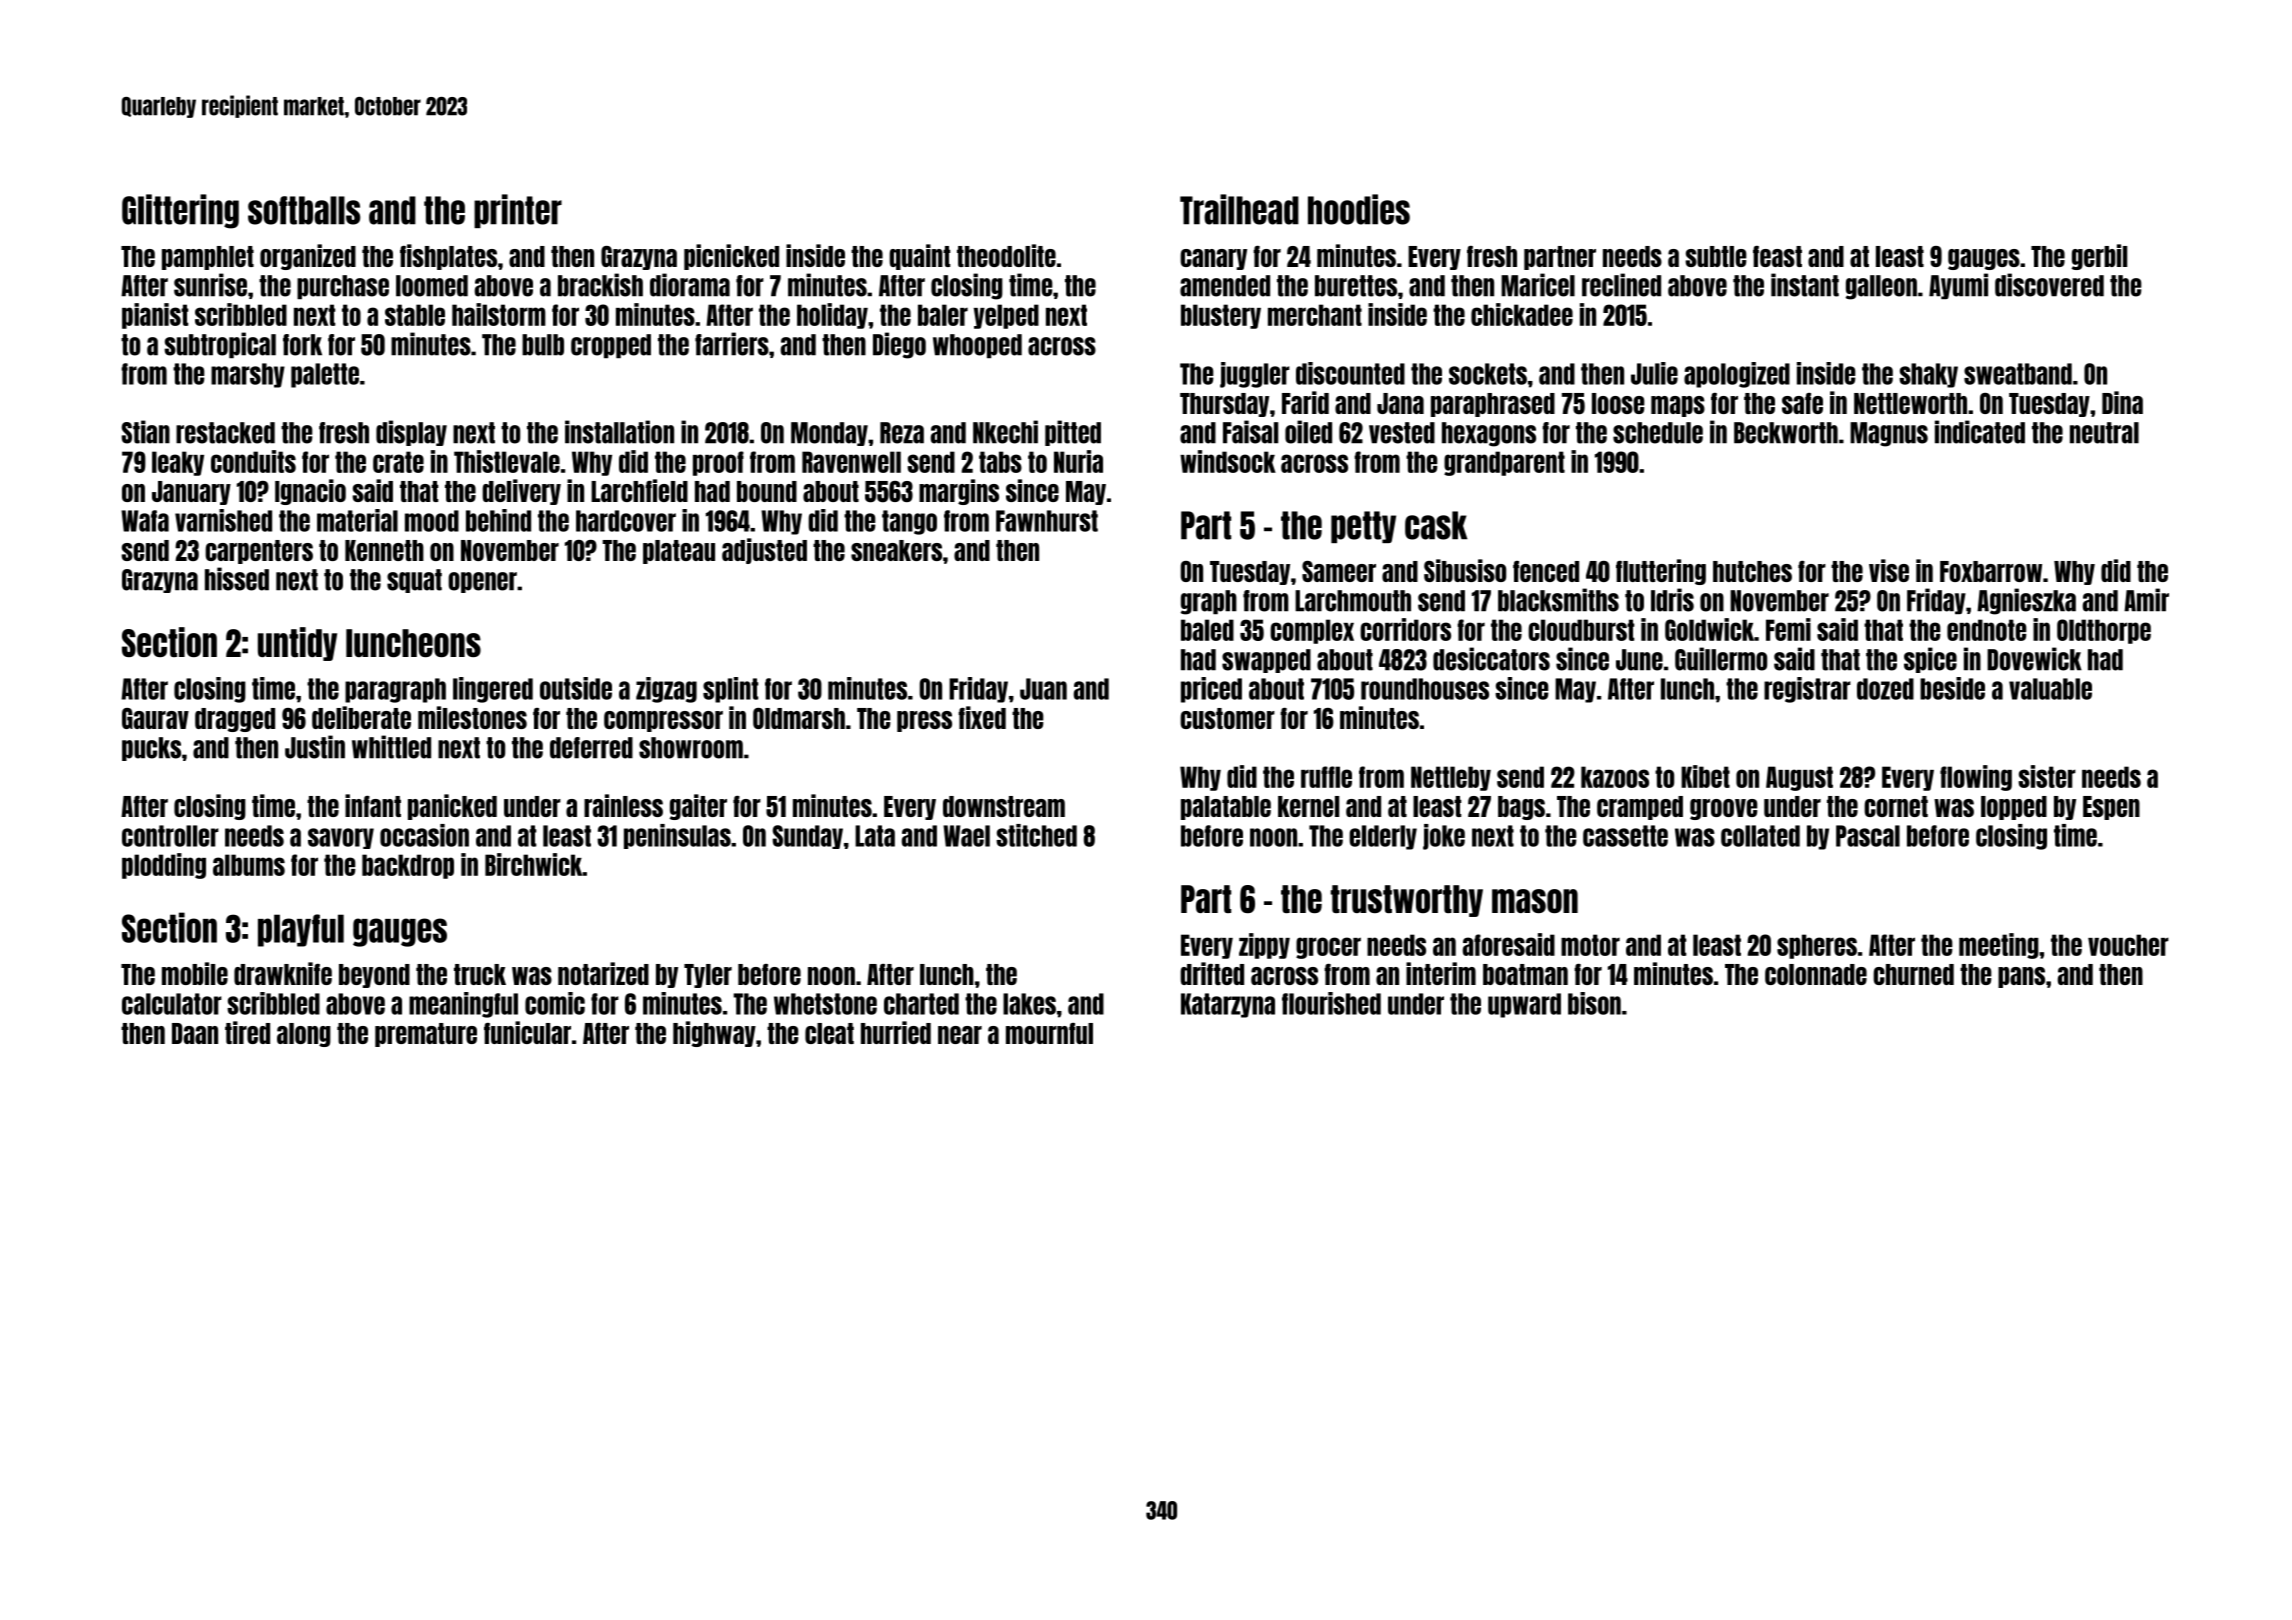 This image has width=2292, height=1620. What do you see at coordinates (1535, 901) in the image?
I see `mason` at bounding box center [1535, 901].
